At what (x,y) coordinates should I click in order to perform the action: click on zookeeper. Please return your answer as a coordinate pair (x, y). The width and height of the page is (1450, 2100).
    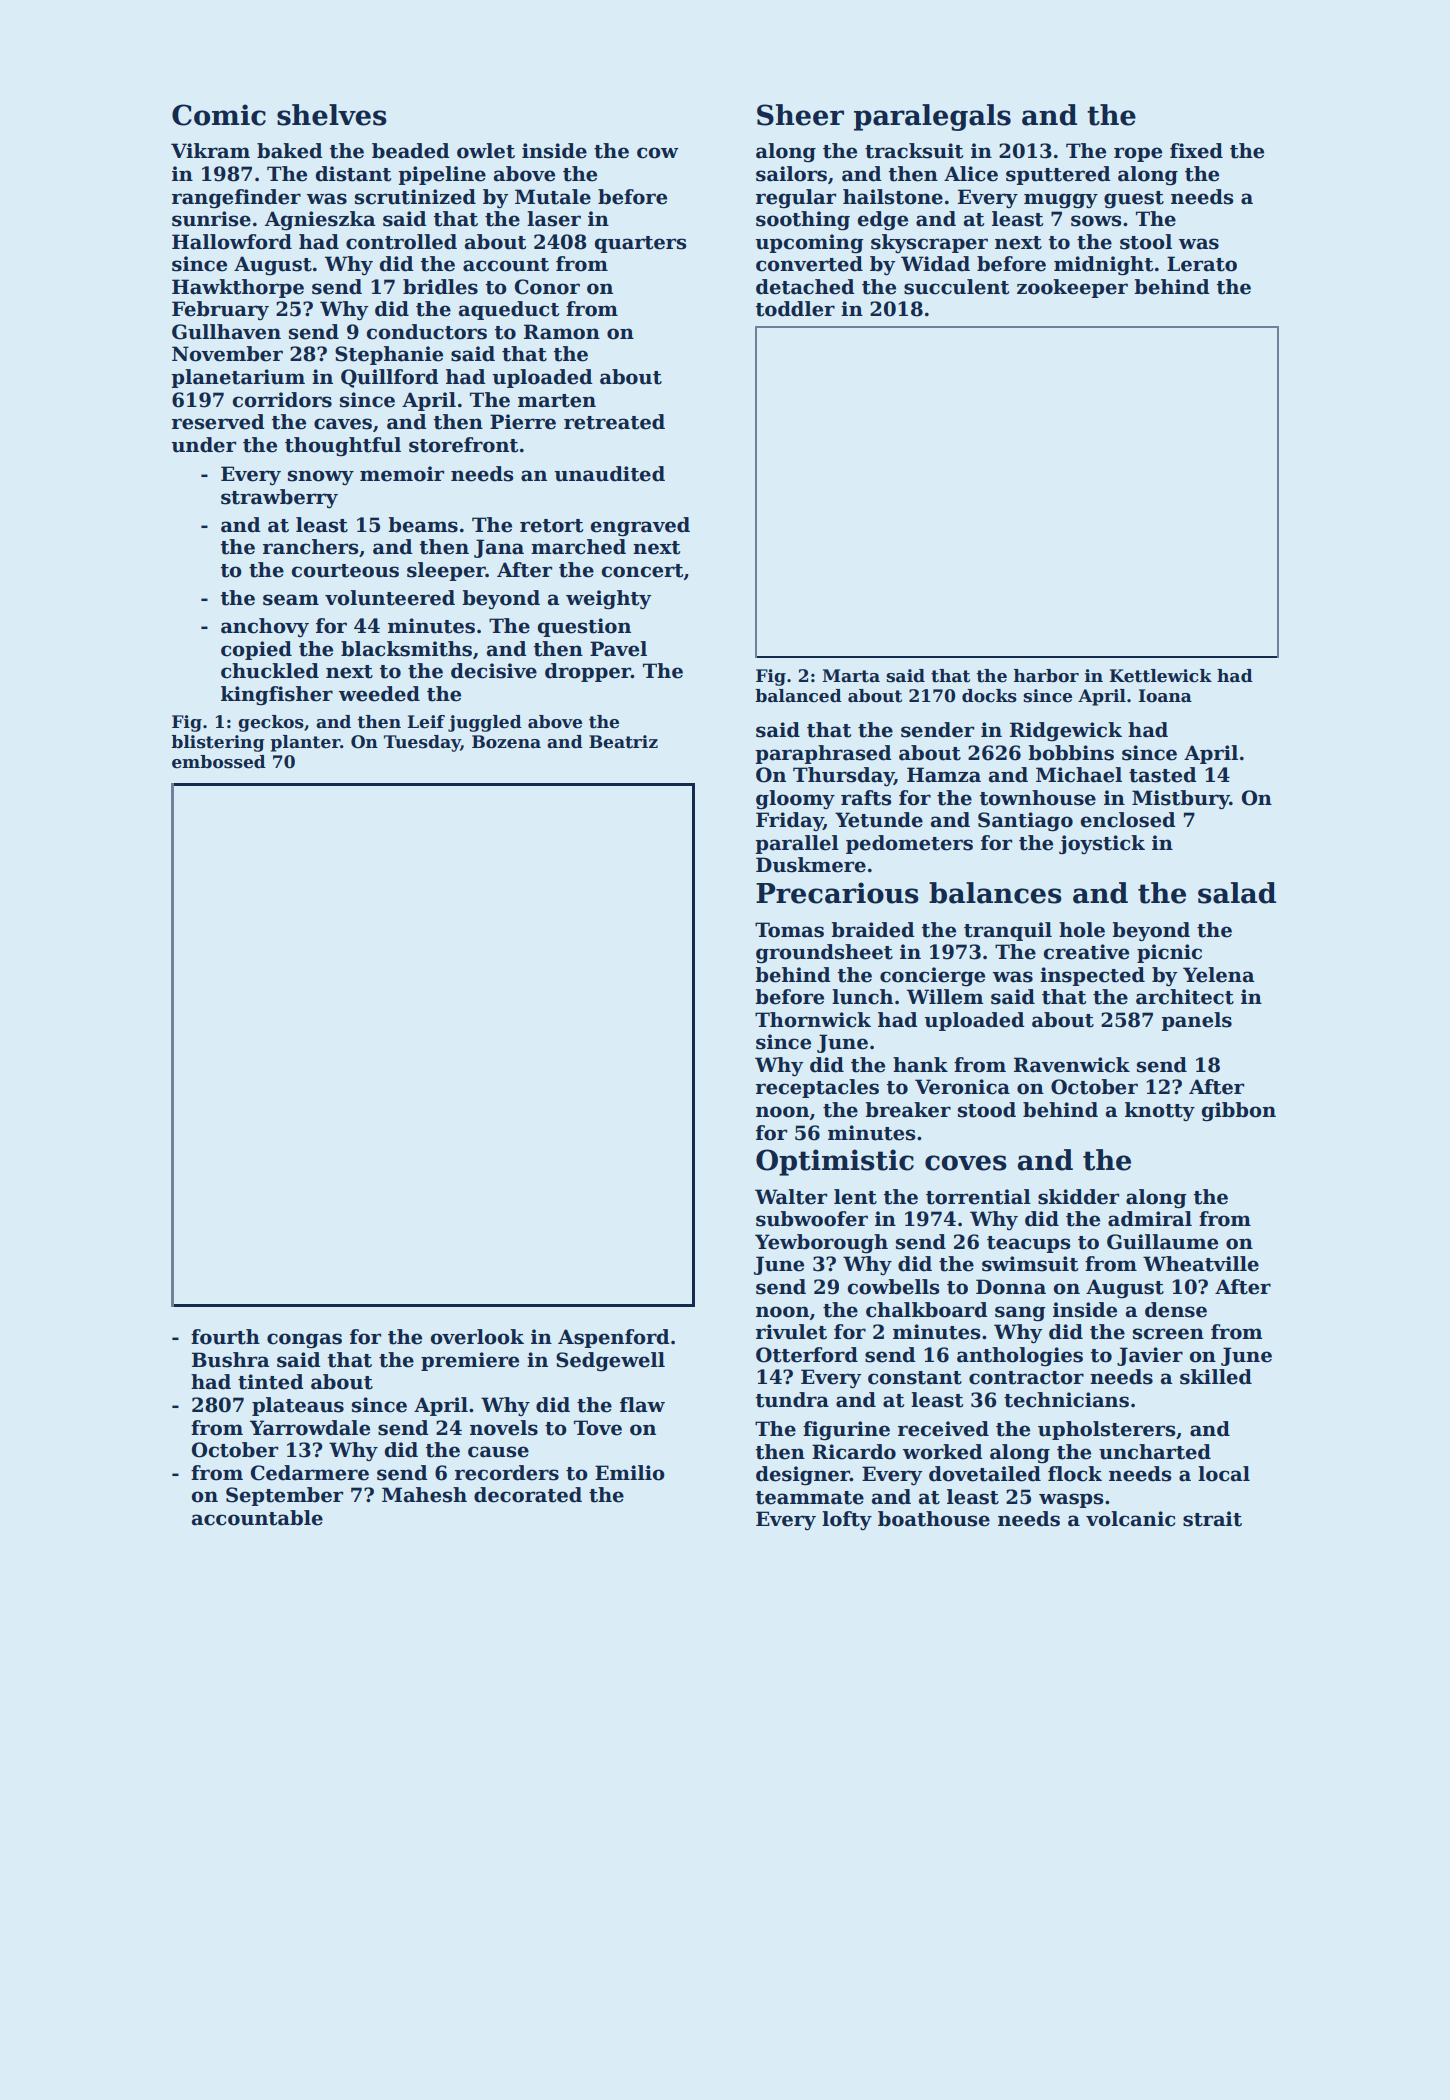
    Looking at the image, I should click on (1072, 288).
